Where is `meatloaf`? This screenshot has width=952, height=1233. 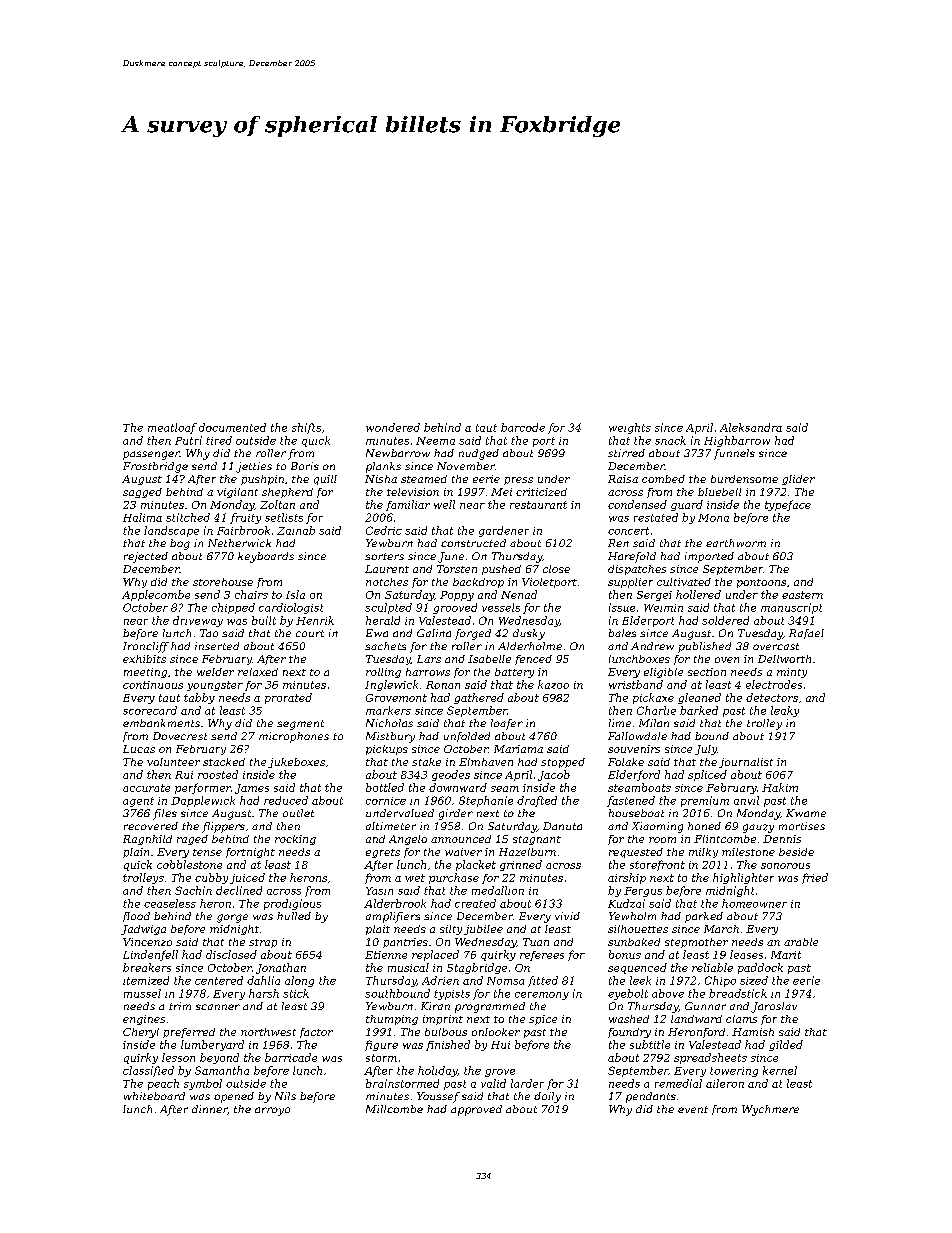 meatloaf is located at coordinates (172, 428).
